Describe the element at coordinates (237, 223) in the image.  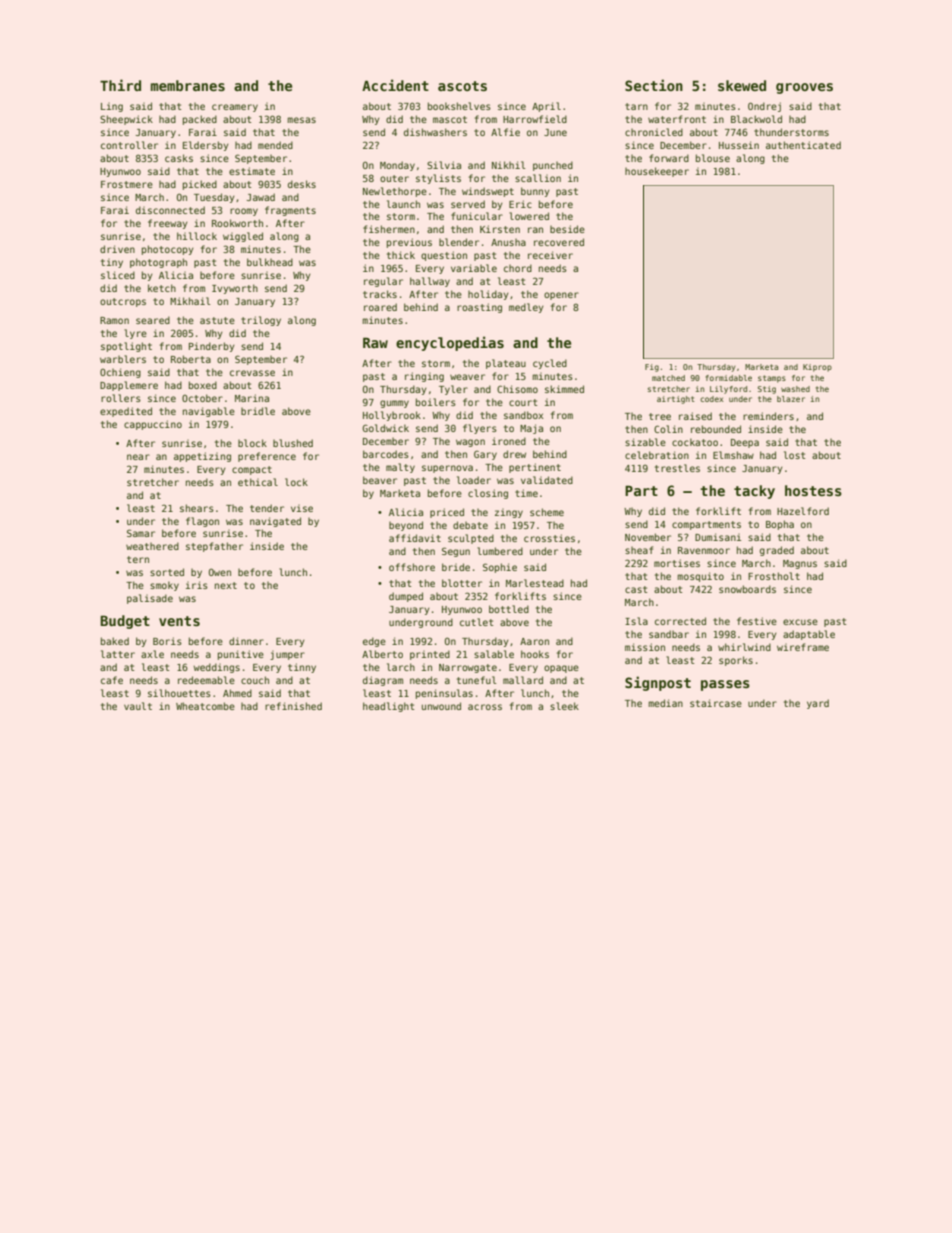
I see `Rookworth` at that location.
